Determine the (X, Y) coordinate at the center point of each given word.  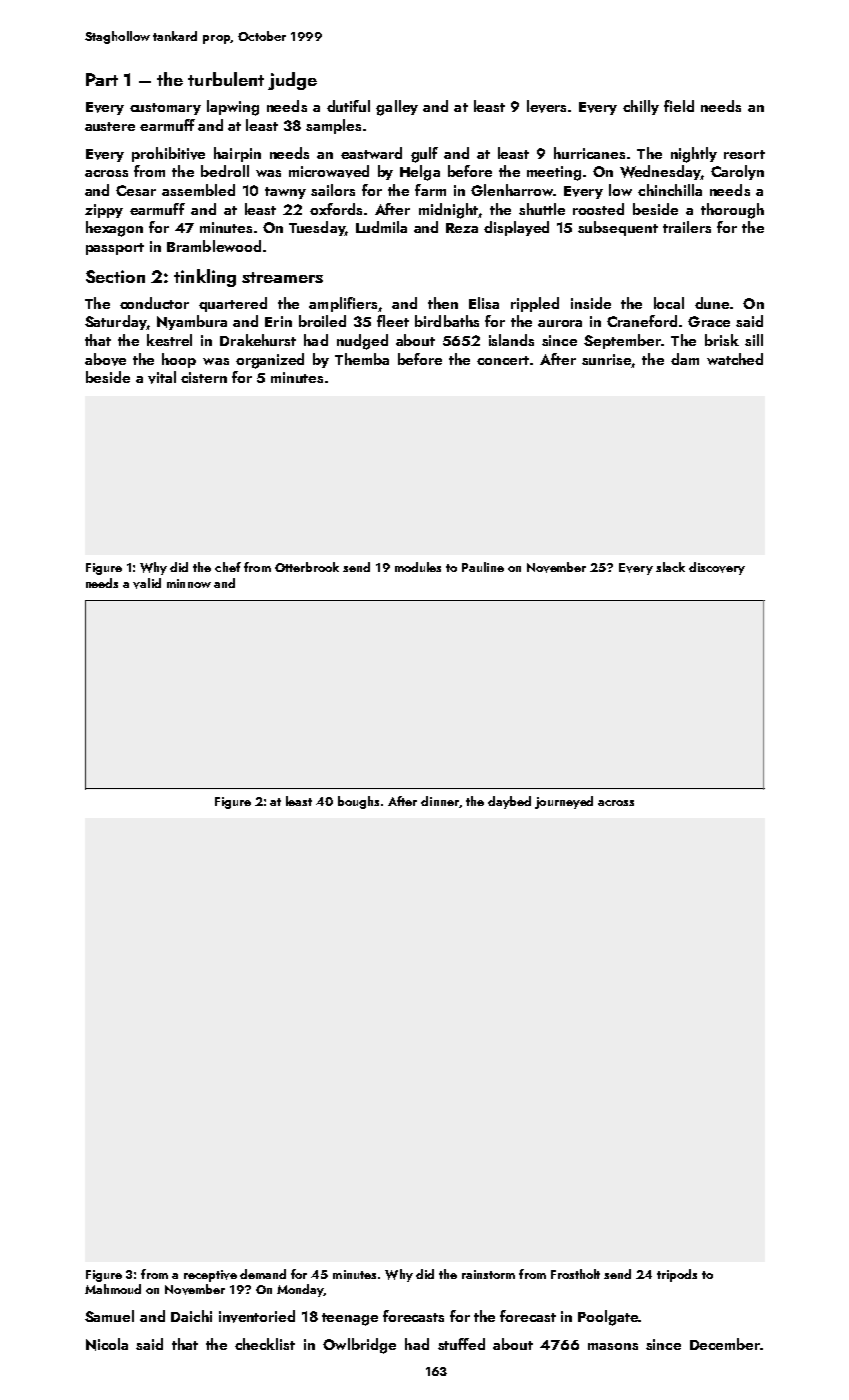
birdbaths (447, 321)
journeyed (564, 802)
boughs (358, 802)
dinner (440, 801)
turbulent (226, 79)
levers (546, 106)
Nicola (107, 1344)
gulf (424, 155)
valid (147, 583)
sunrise (606, 359)
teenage (350, 1319)
